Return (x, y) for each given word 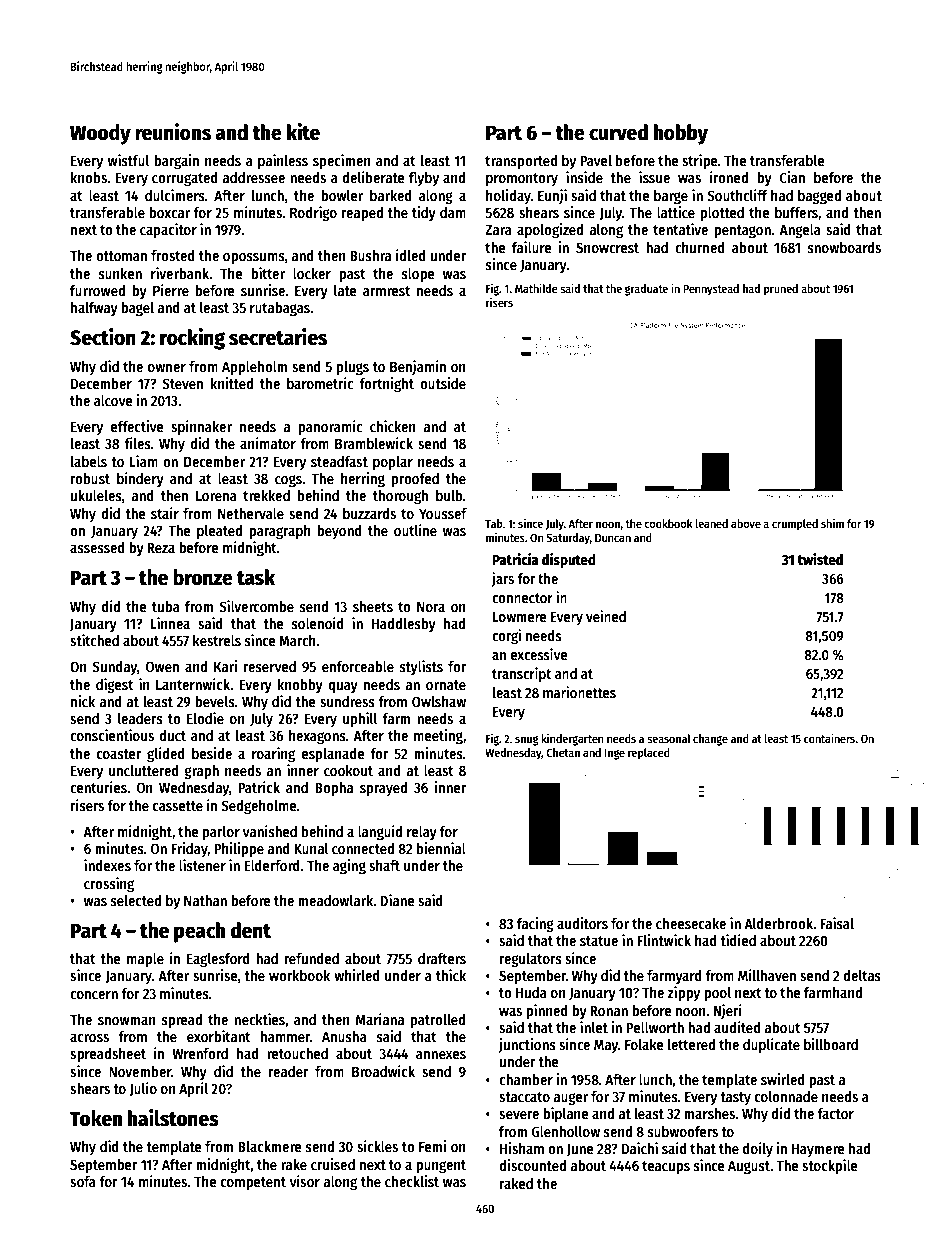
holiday (508, 196)
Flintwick (664, 940)
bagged (819, 197)
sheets (373, 606)
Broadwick (383, 1071)
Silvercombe (256, 606)
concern (94, 995)
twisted (820, 559)
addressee (253, 177)
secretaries (278, 337)
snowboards (844, 247)
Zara (498, 230)
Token (96, 1118)
